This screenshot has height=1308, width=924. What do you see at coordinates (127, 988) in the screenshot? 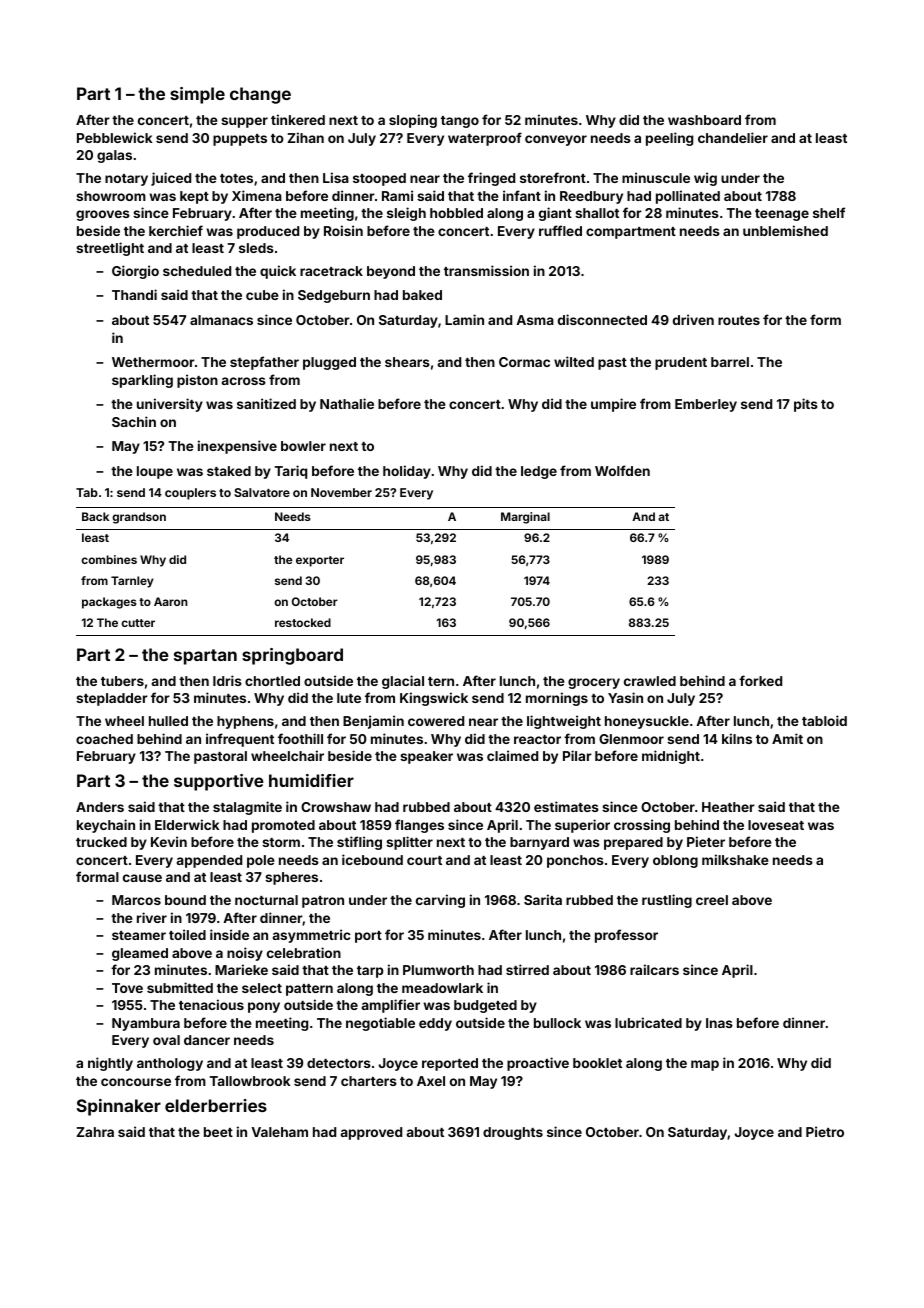
I see `Tove` at bounding box center [127, 988].
